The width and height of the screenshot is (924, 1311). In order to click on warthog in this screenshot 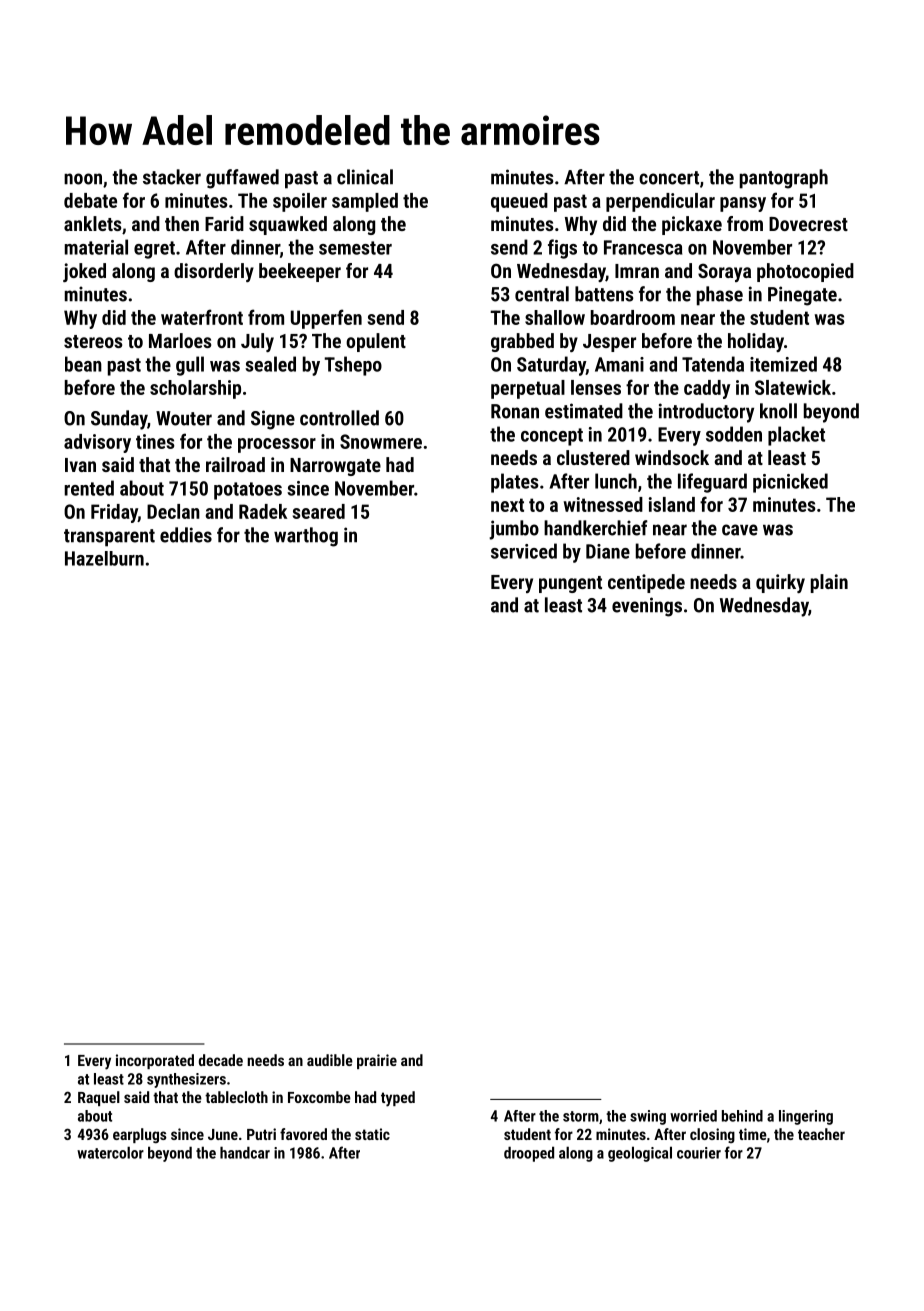, I will do `click(306, 537)`.
